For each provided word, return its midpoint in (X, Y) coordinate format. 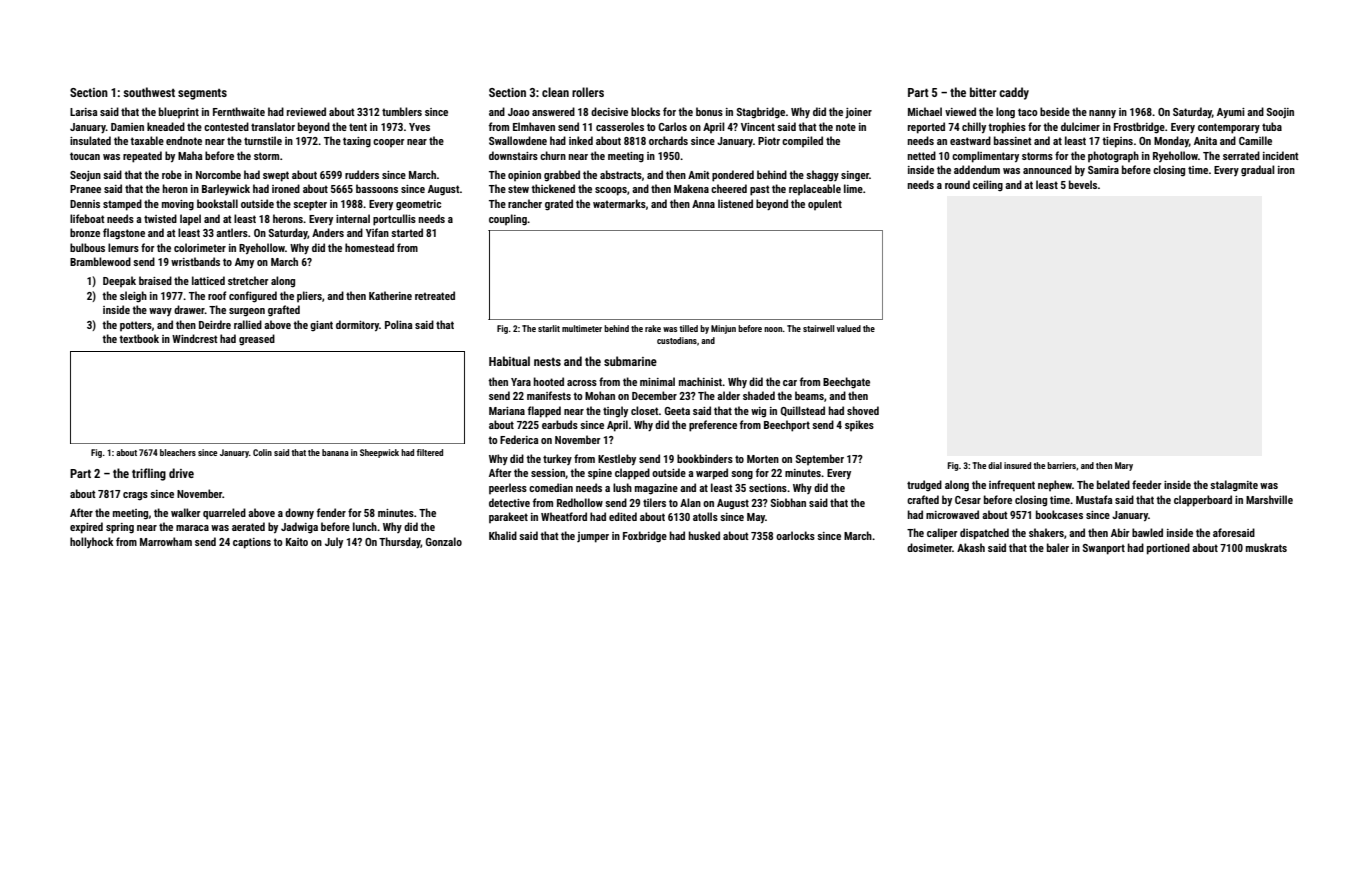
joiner (858, 113)
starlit (549, 328)
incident (1281, 155)
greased (257, 340)
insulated (90, 140)
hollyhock (91, 542)
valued (849, 328)
